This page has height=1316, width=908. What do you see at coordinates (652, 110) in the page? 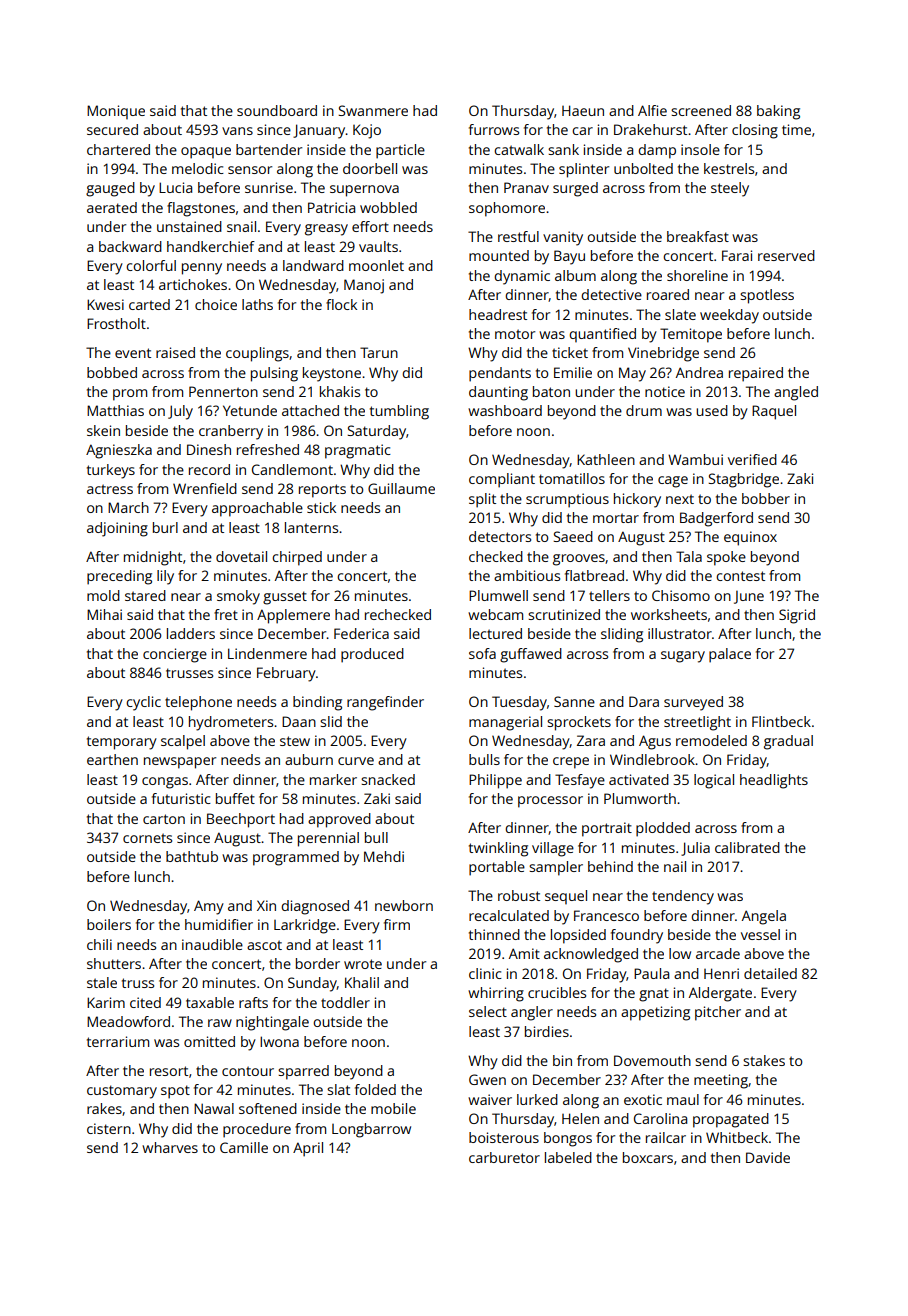
I see `Alfie` at bounding box center [652, 110].
